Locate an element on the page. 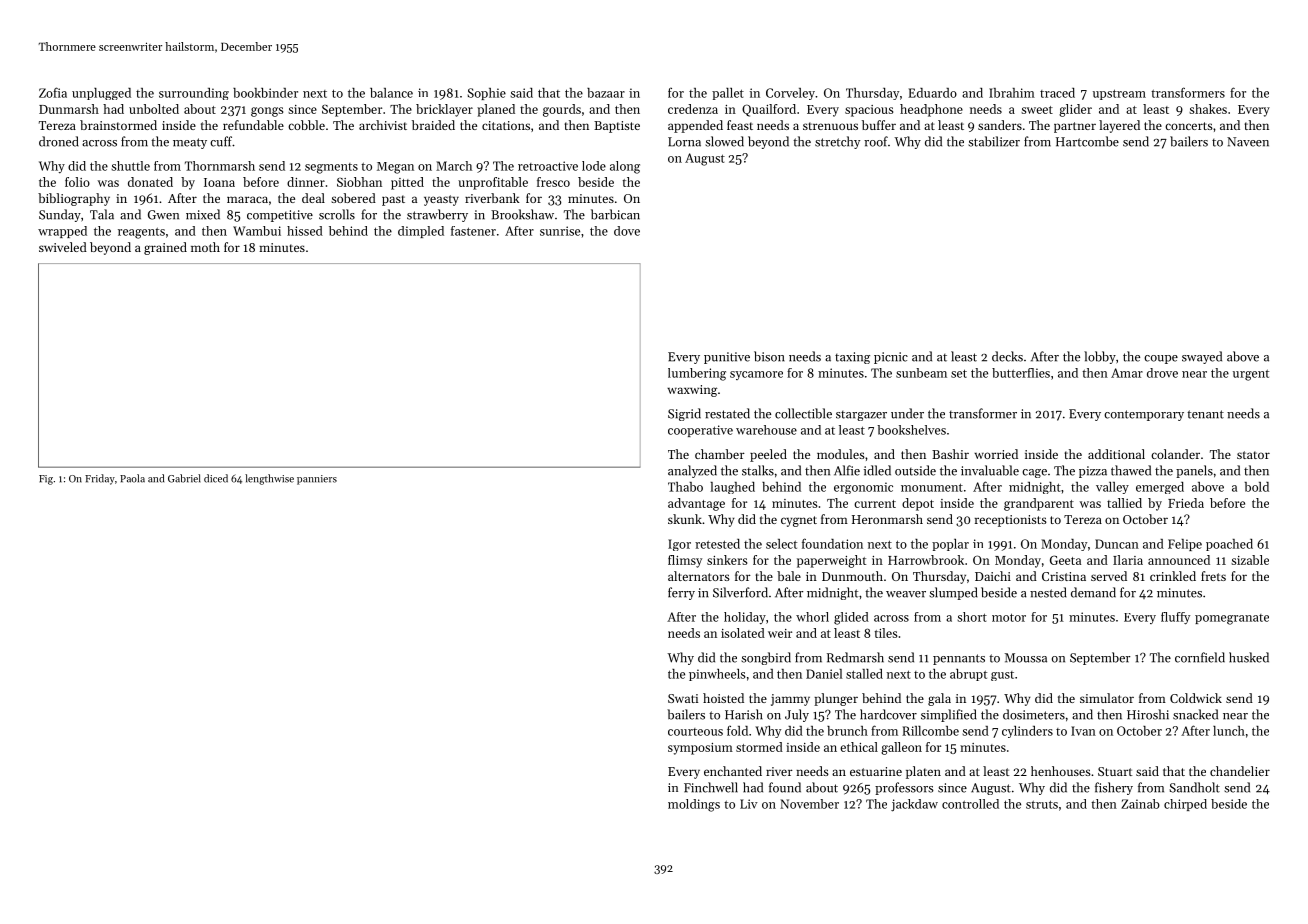 This image has width=1308, height=924. ergonomic is located at coordinates (863, 488).
